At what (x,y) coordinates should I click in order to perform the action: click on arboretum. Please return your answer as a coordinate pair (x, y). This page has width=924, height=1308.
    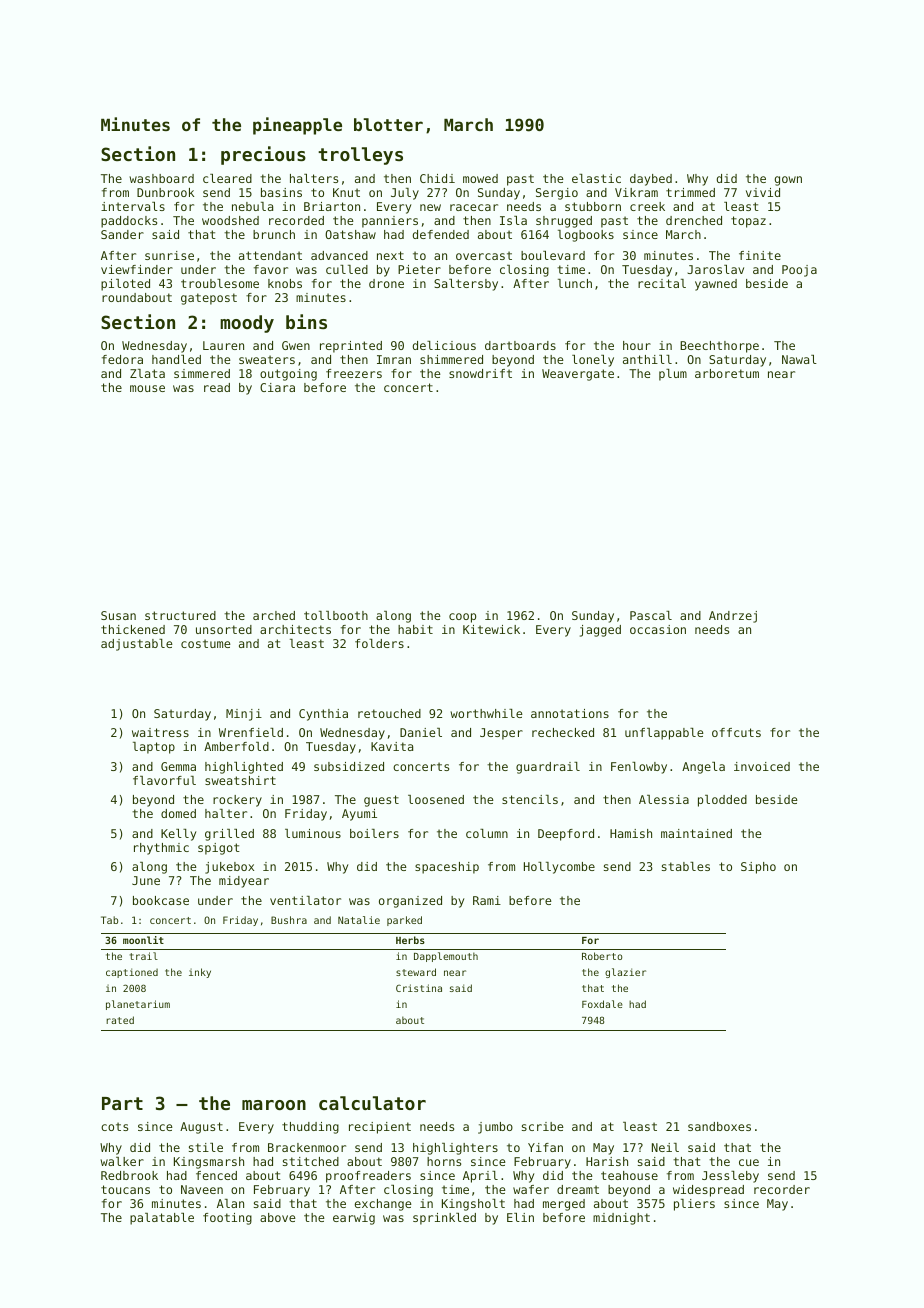
    Looking at the image, I should click on (727, 373).
